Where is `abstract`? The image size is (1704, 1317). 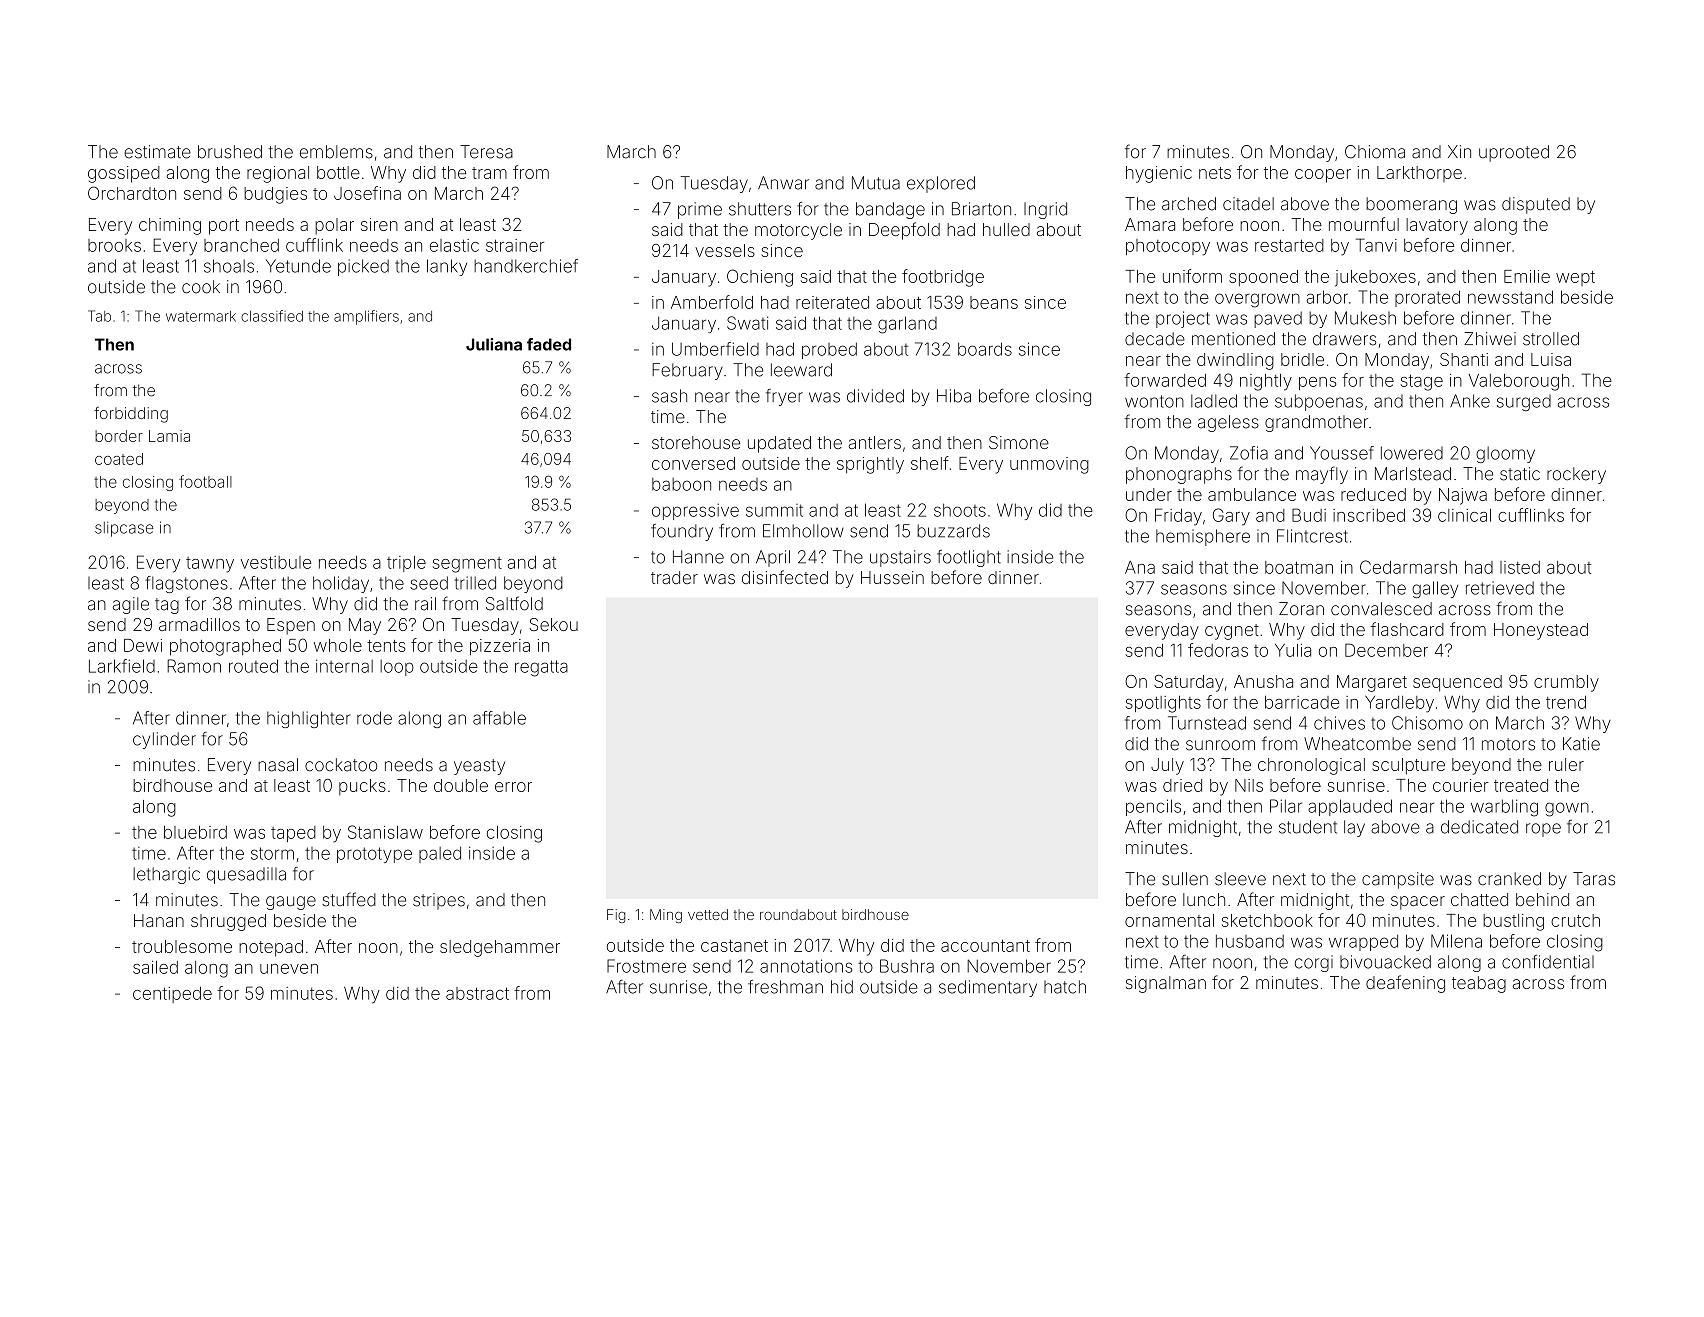
abstract is located at coordinates (477, 993).
